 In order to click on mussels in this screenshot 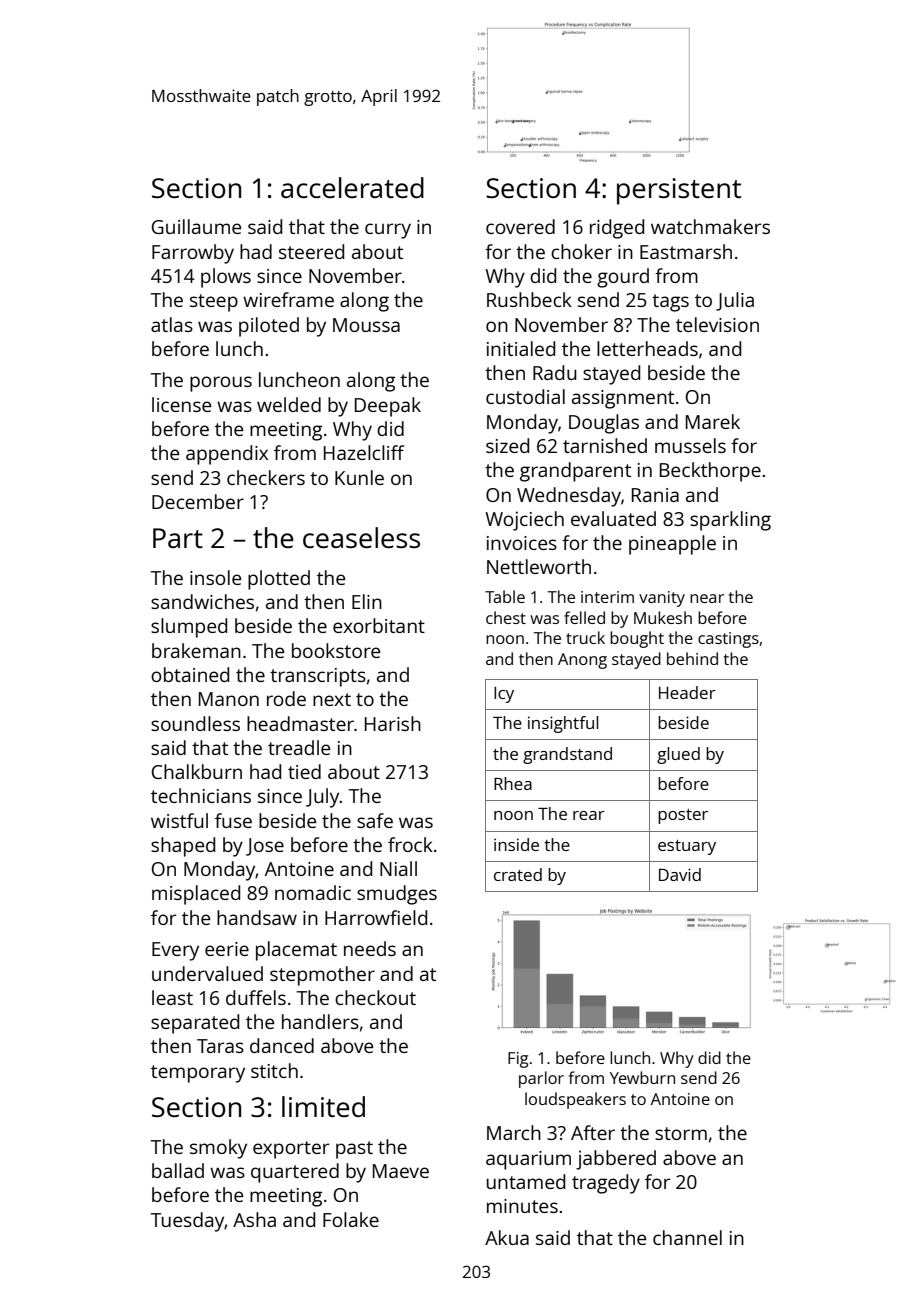, I will do `click(690, 445)`.
